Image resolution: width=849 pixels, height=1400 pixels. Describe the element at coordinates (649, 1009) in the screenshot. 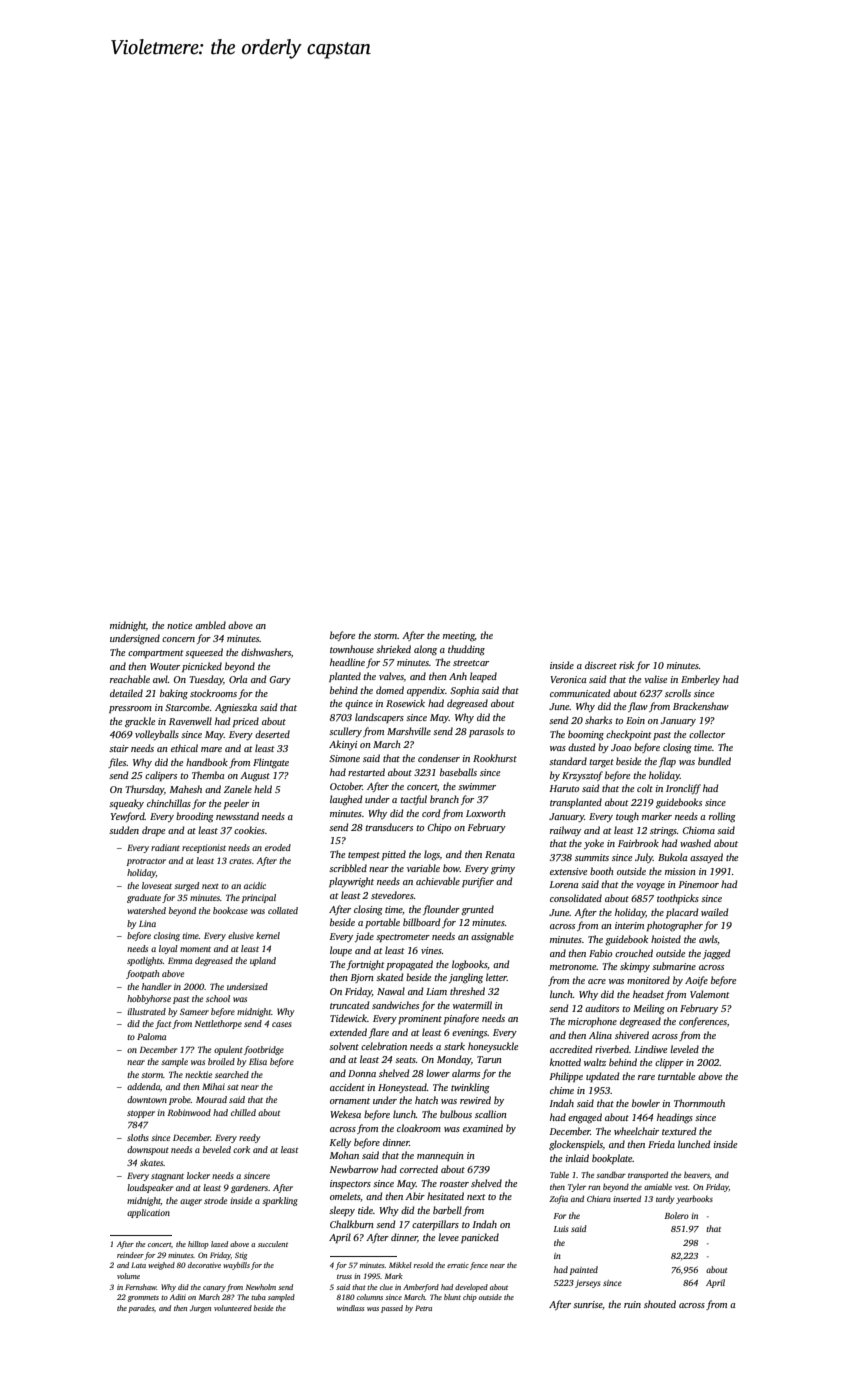

I see `Meiling` at that location.
